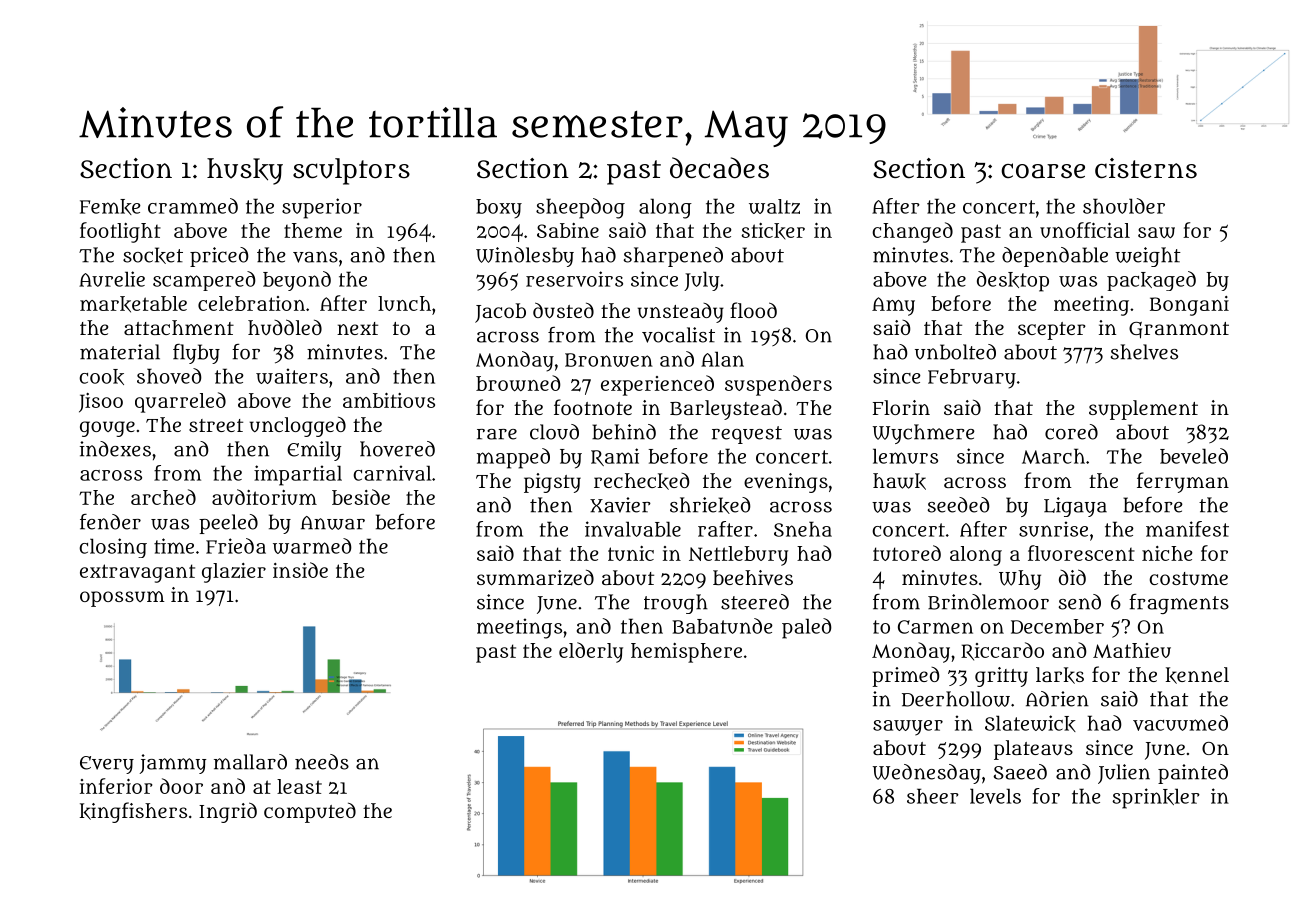 The image size is (1308, 924). Describe the element at coordinates (250, 762) in the document. I see `mallard` at that location.
